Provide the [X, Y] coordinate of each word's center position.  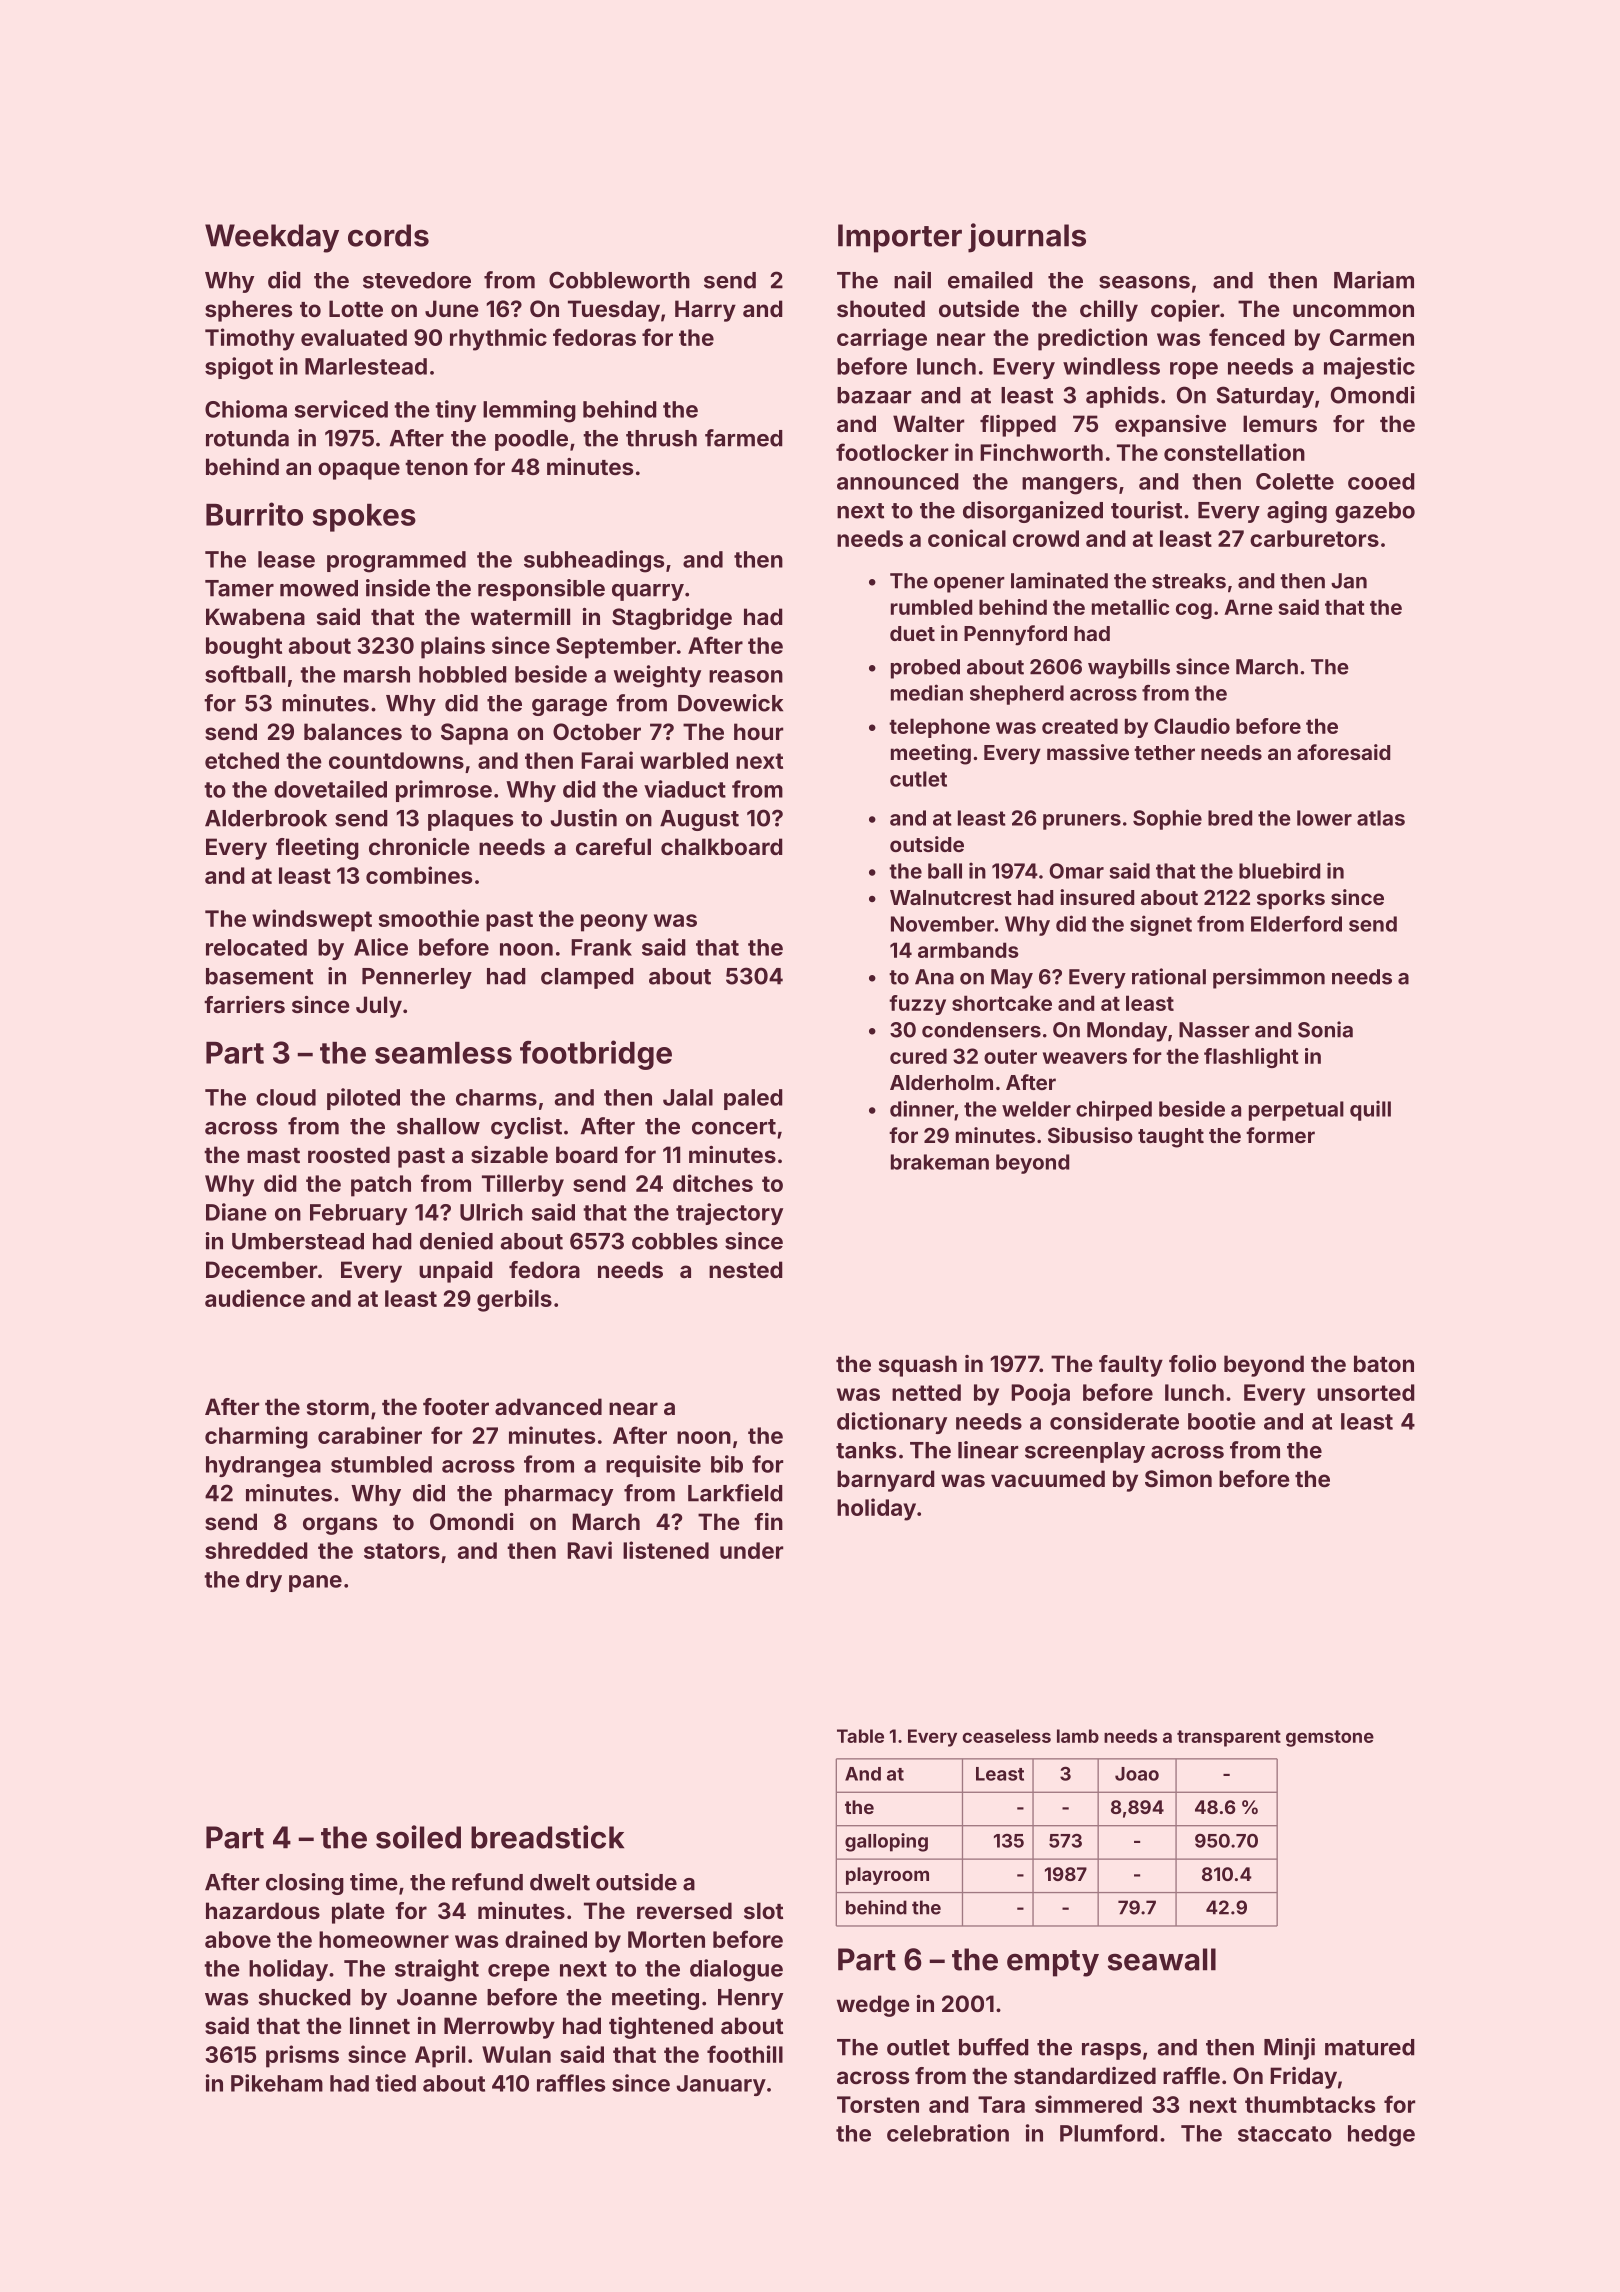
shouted [881, 308]
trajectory [729, 1214]
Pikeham [277, 2083]
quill [1370, 1110]
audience [255, 1298]
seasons [1144, 282]
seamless [443, 1053]
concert [734, 1127]
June [452, 308]
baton [1384, 1363]
